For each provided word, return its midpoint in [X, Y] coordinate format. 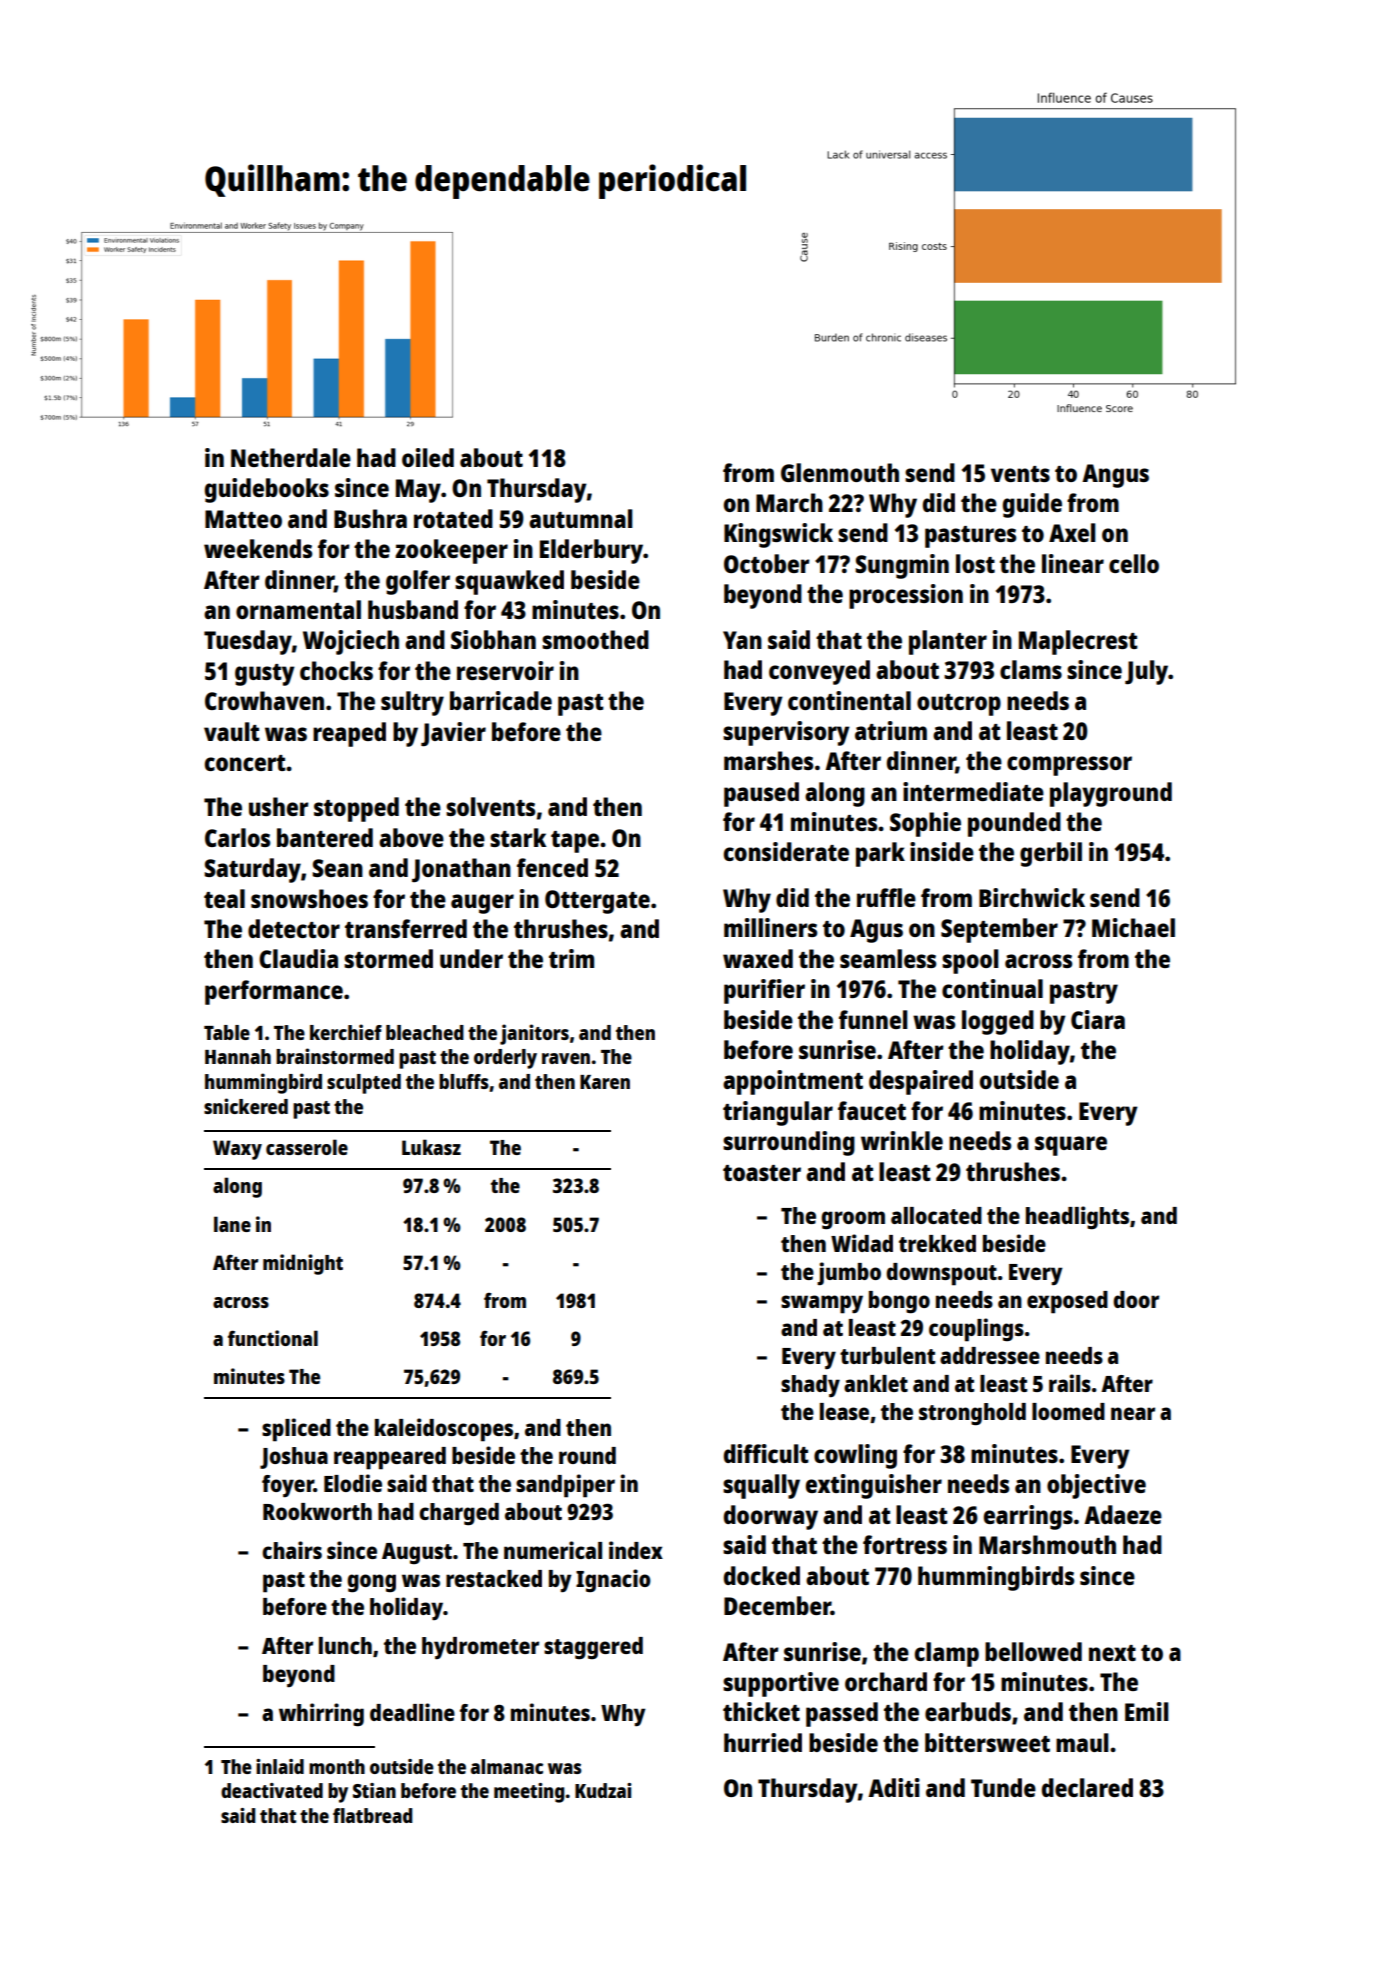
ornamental [298, 609]
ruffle [886, 897]
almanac [507, 1766]
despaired [921, 1082]
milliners [770, 927]
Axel [1072, 532]
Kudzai [603, 1790]
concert [245, 763]
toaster [762, 1173]
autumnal [581, 518]
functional [273, 1338]
